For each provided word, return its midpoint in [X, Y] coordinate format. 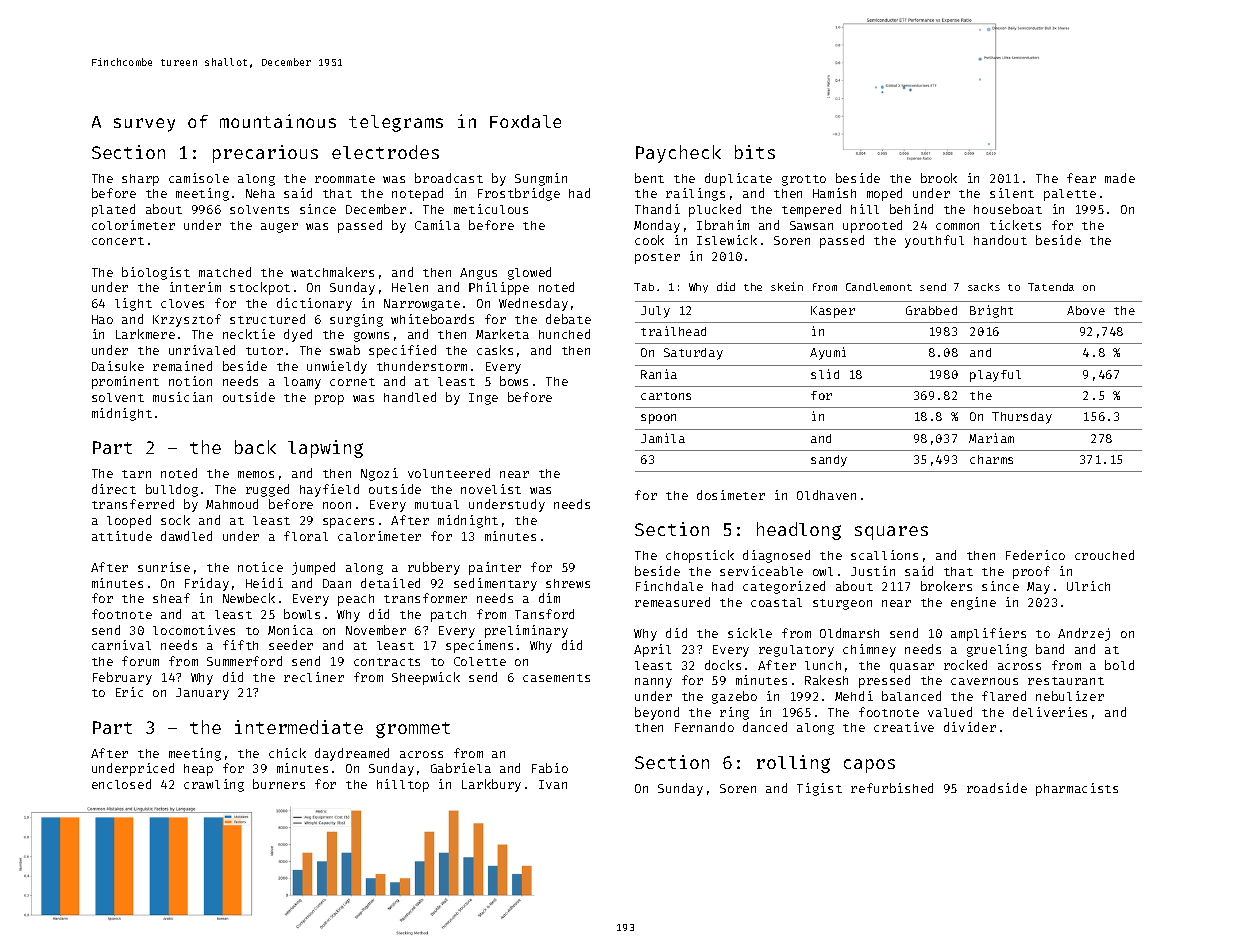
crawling [214, 785]
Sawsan [811, 225]
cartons [666, 396]
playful [995, 376]
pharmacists [1077, 789]
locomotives [194, 630]
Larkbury [491, 785]
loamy [302, 383]
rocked [965, 665]
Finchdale [669, 586]
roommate [345, 179]
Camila [437, 225]
